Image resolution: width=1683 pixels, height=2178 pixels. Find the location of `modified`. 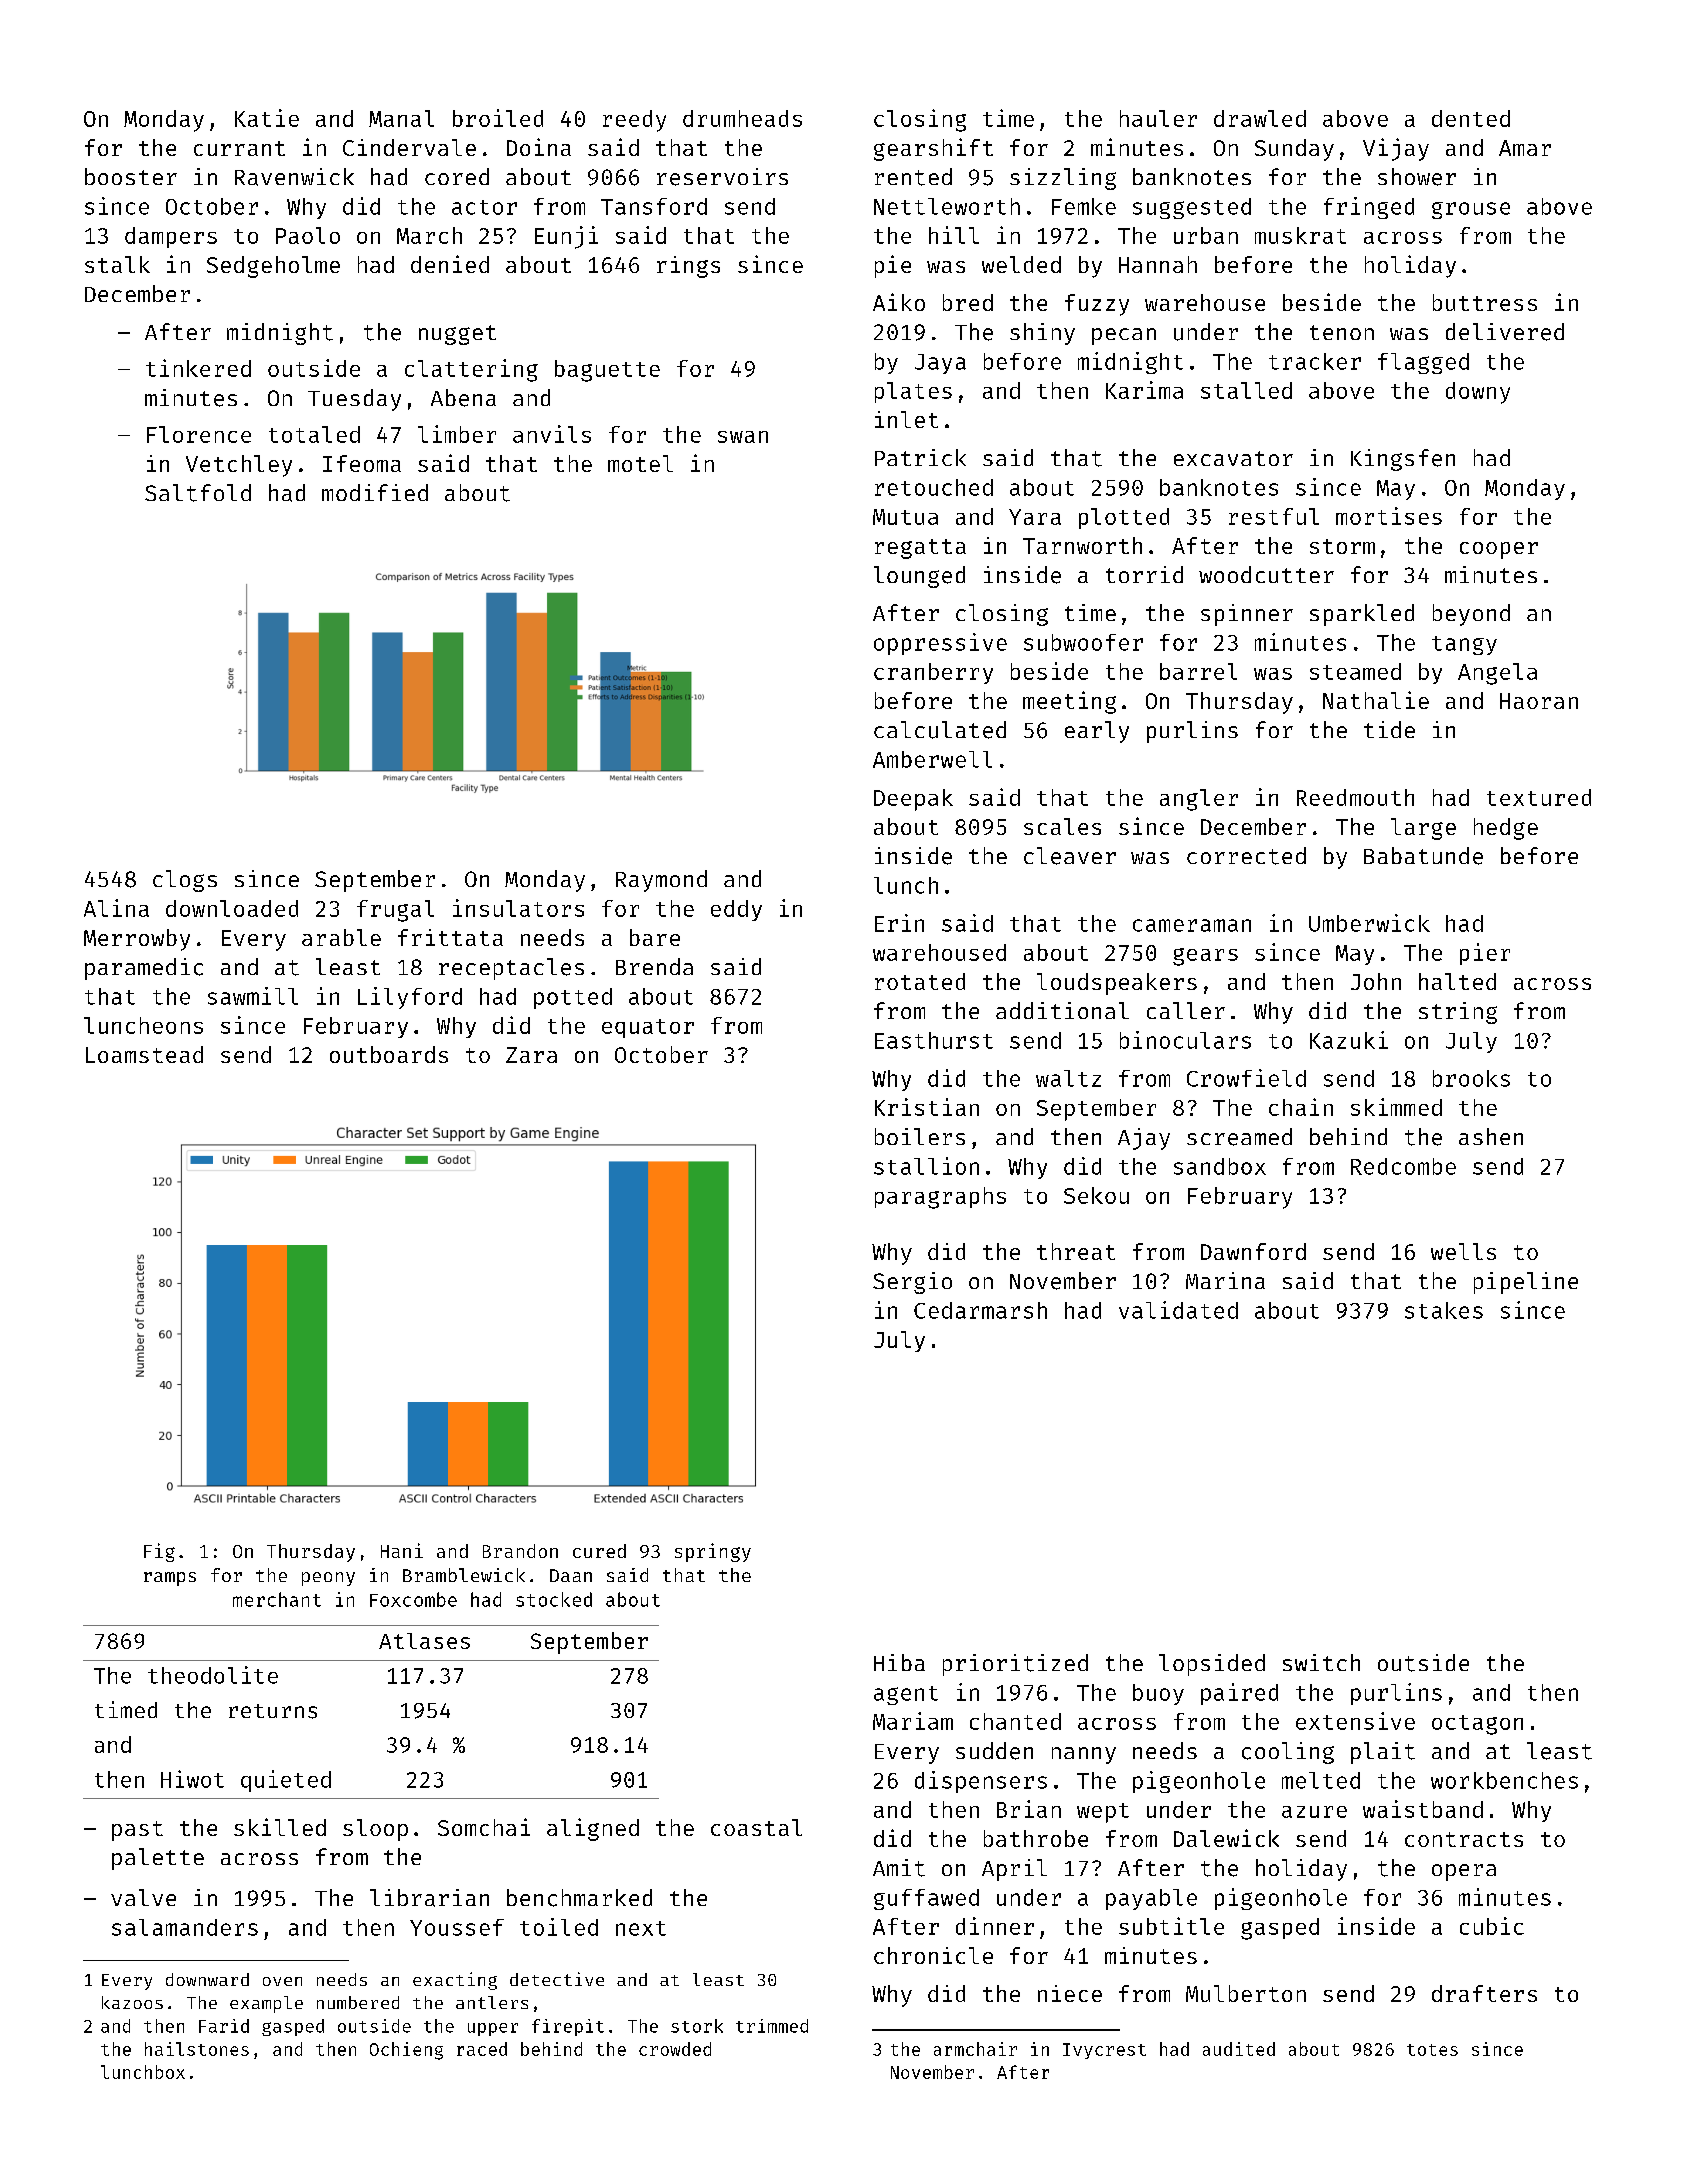

modified is located at coordinates (375, 492).
